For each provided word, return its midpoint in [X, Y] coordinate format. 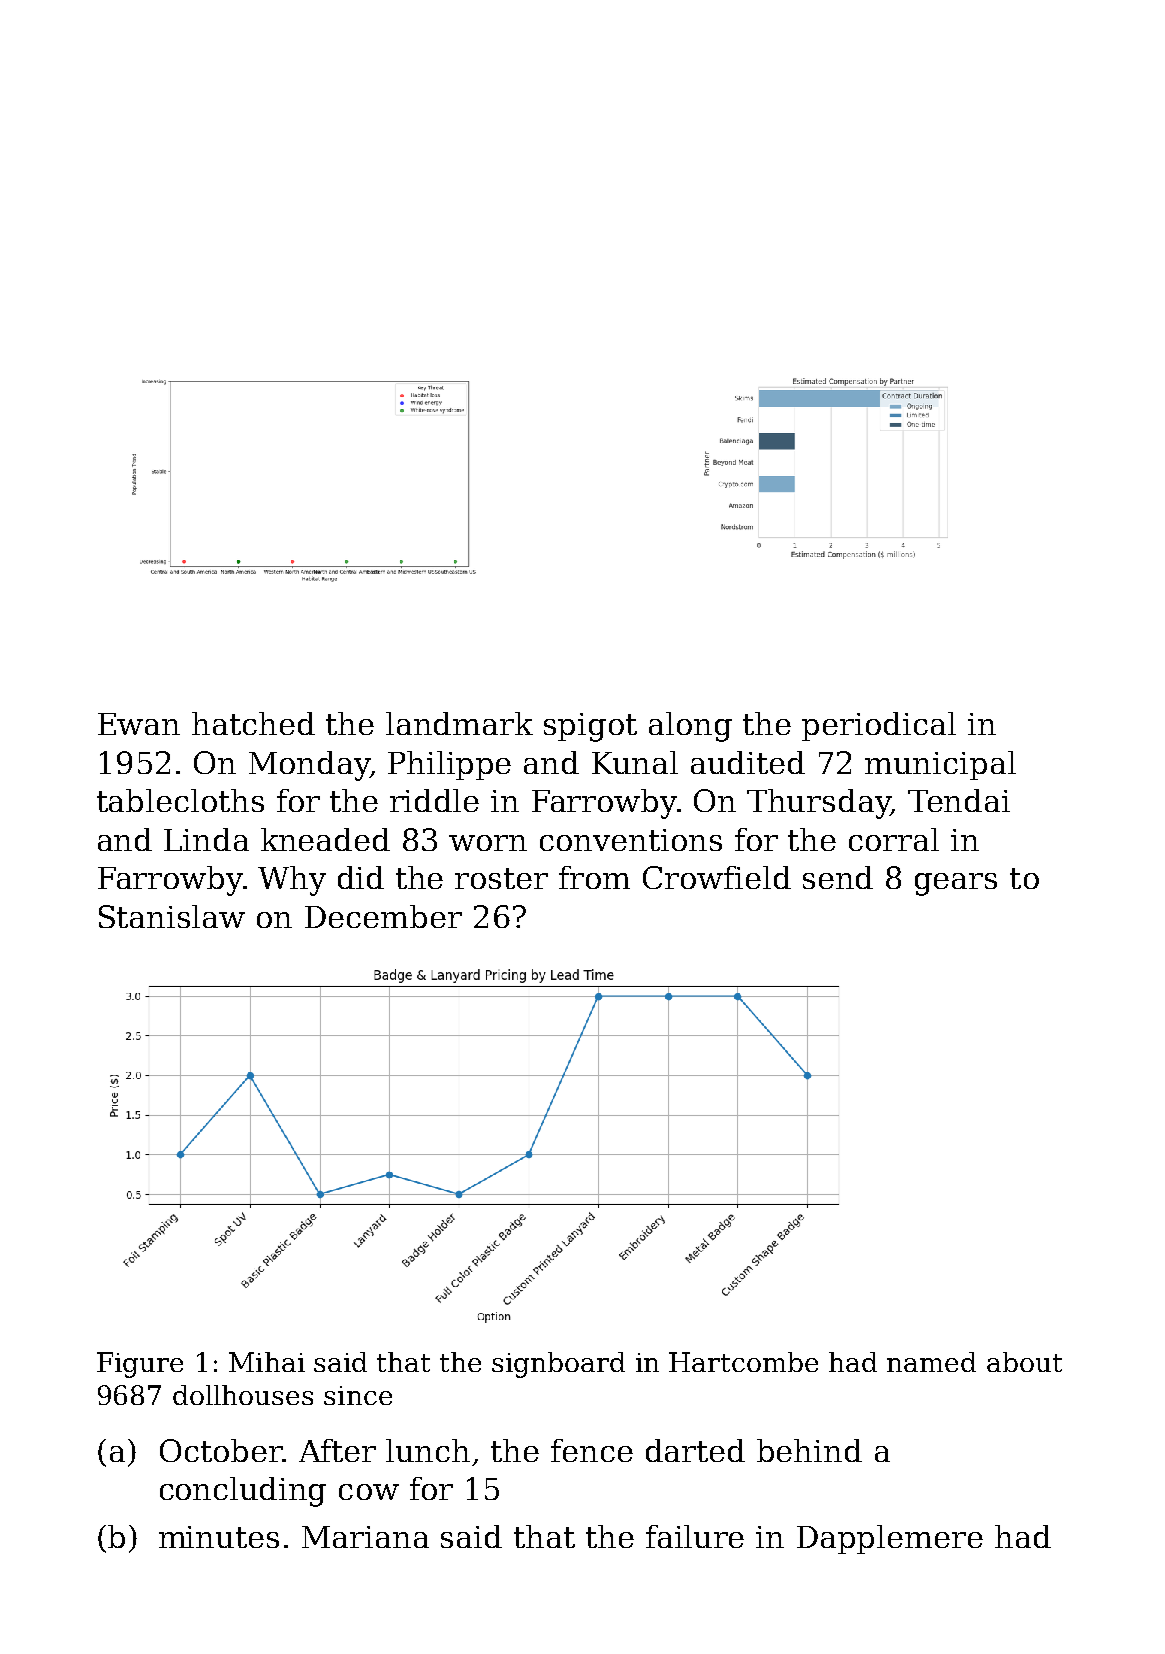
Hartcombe [743, 1362]
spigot [590, 727]
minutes [219, 1537]
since [358, 1395]
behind [809, 1450]
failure [695, 1536]
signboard [558, 1365]
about [1024, 1362]
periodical [879, 726]
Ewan [139, 724]
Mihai [267, 1362]
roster [501, 878]
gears [956, 884]
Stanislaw [172, 916]
